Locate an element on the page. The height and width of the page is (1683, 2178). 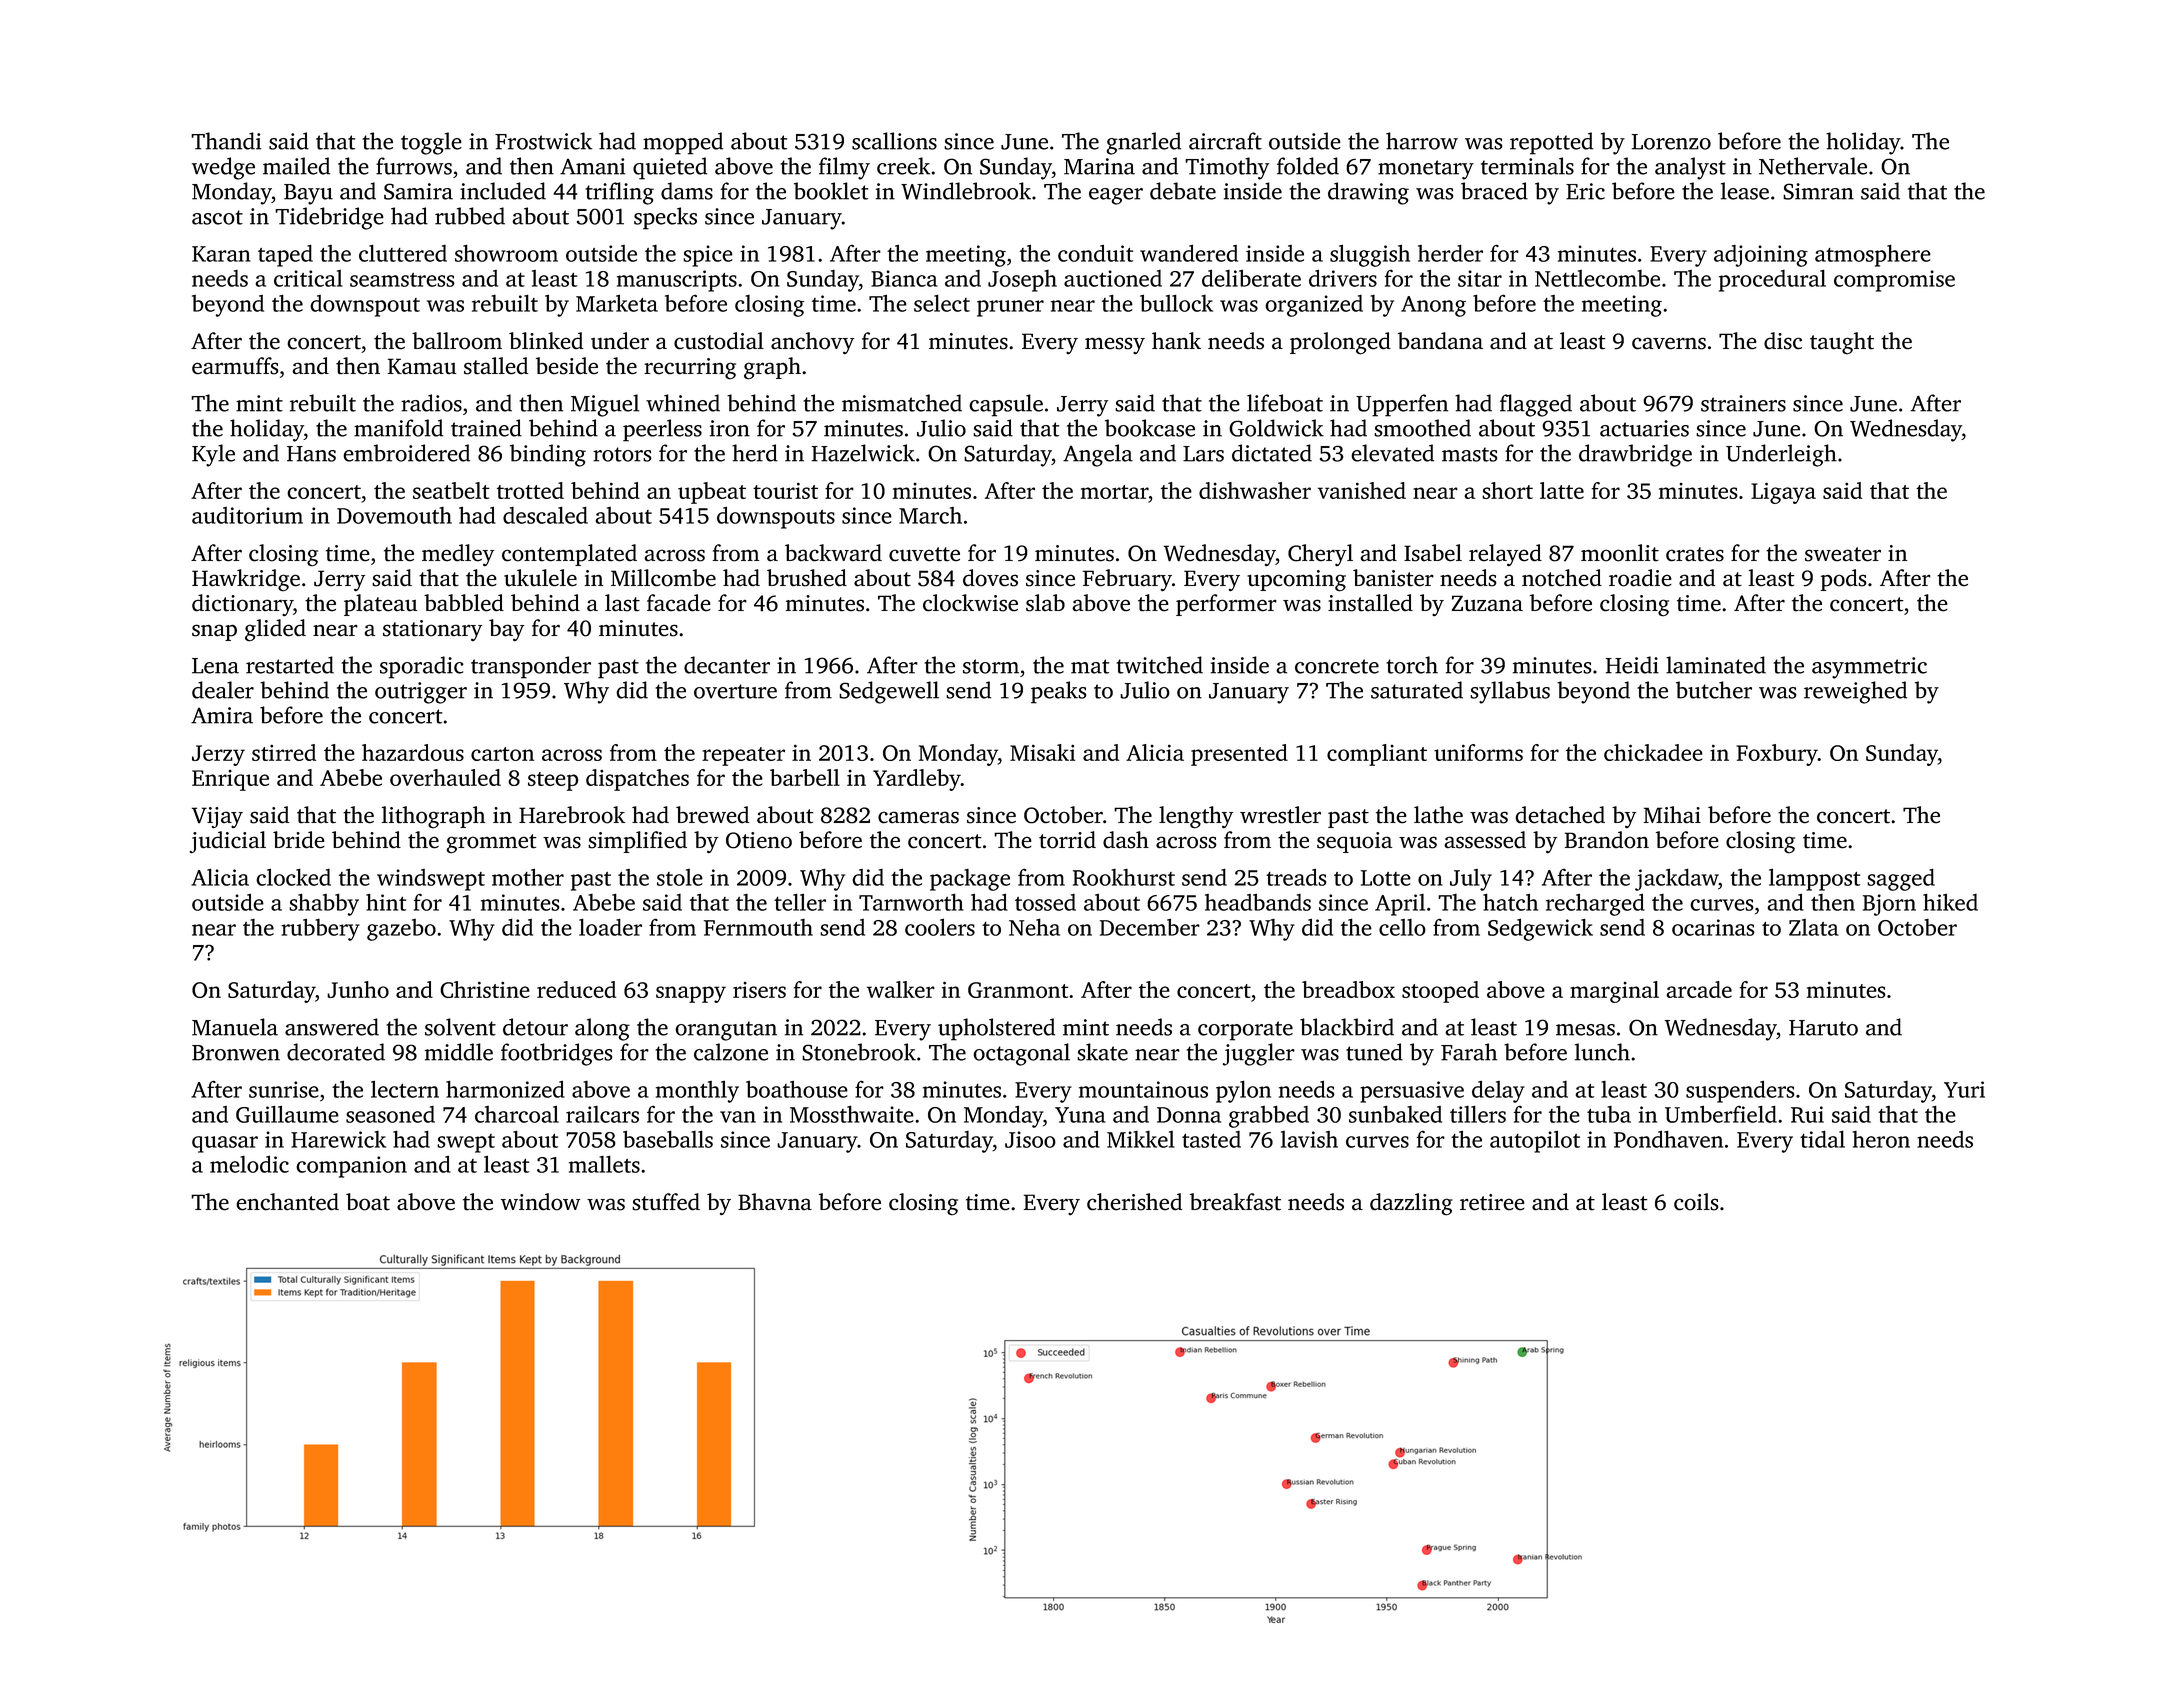
mother is located at coordinates (528, 877).
